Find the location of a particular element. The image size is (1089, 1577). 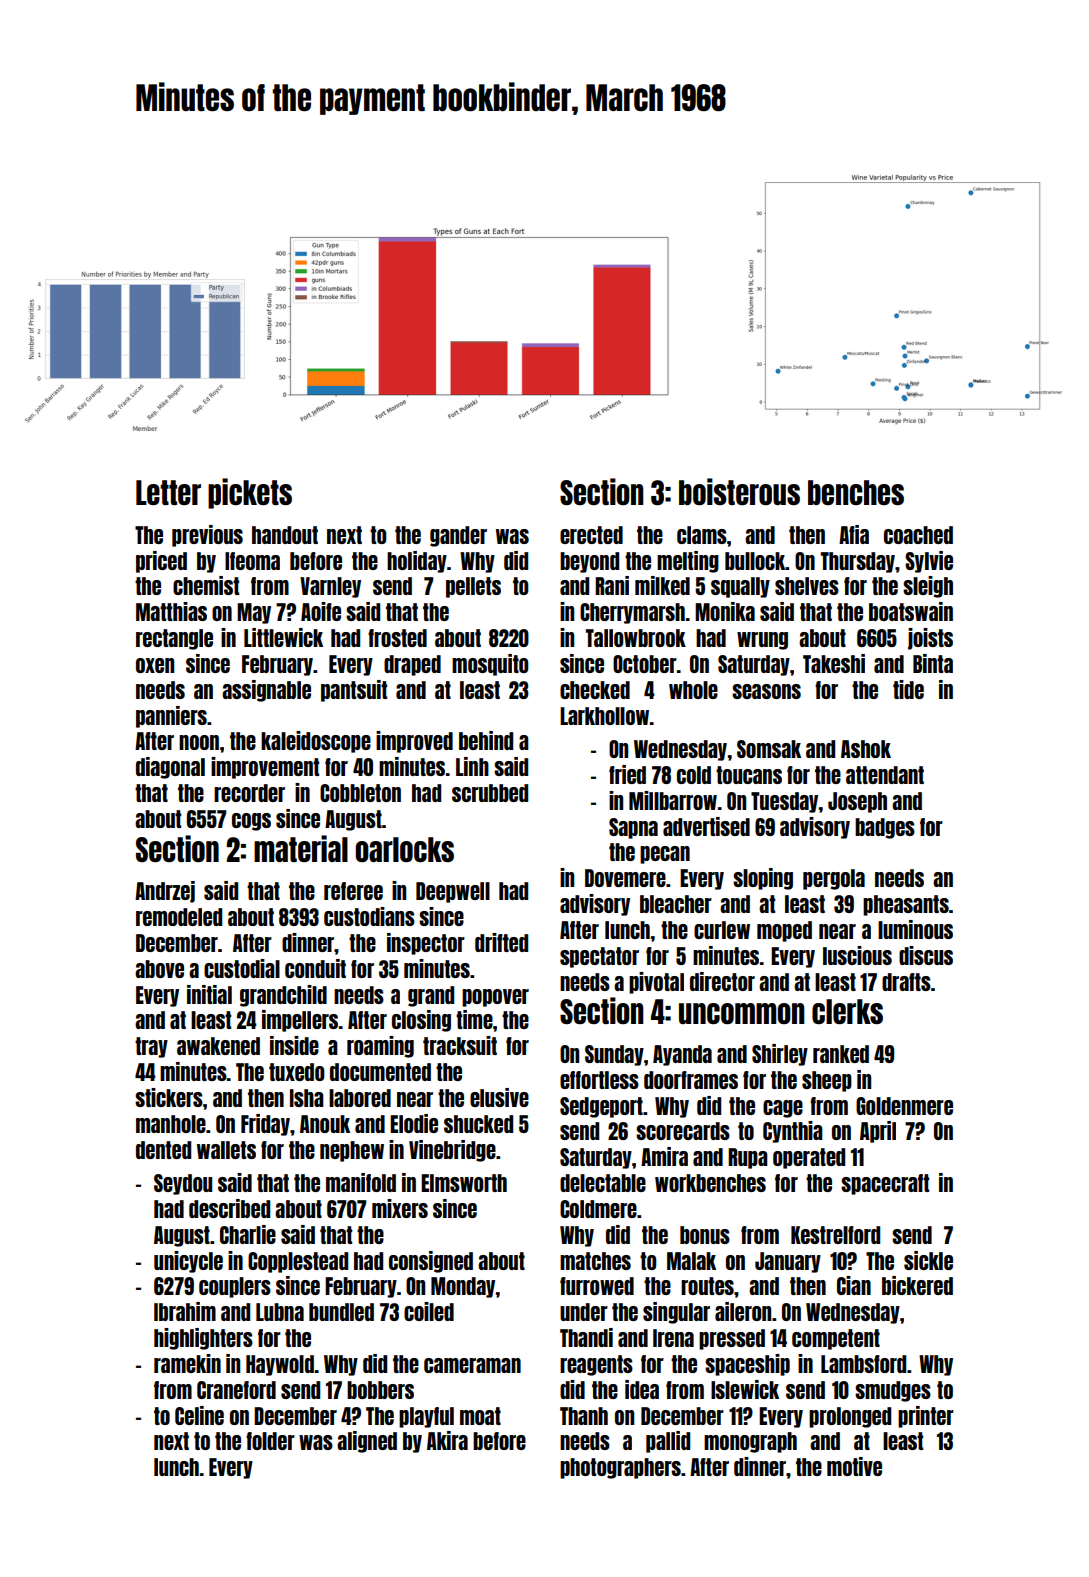

Letter is located at coordinates (168, 492).
